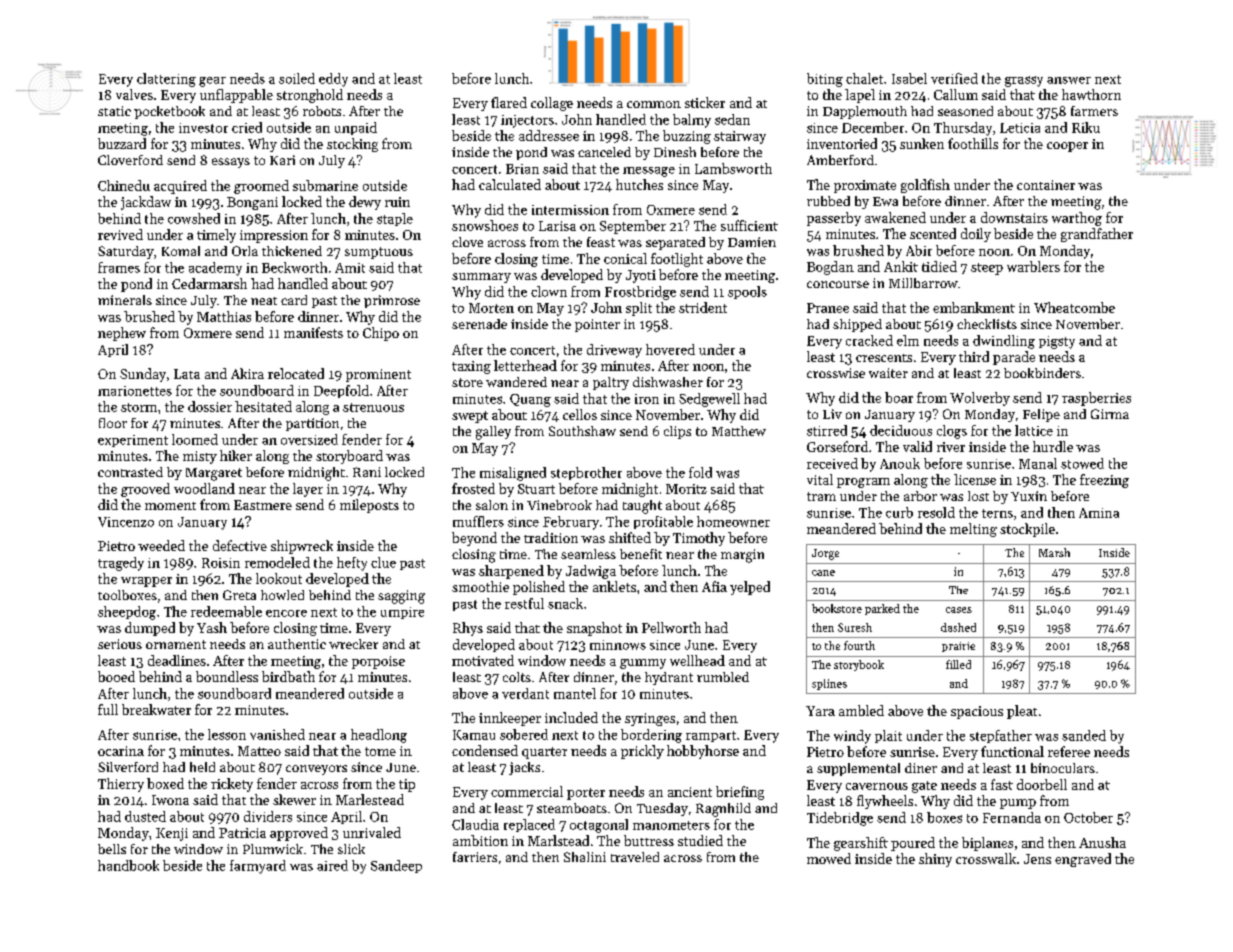  Describe the element at coordinates (268, 816) in the screenshot. I see `dividers` at that location.
